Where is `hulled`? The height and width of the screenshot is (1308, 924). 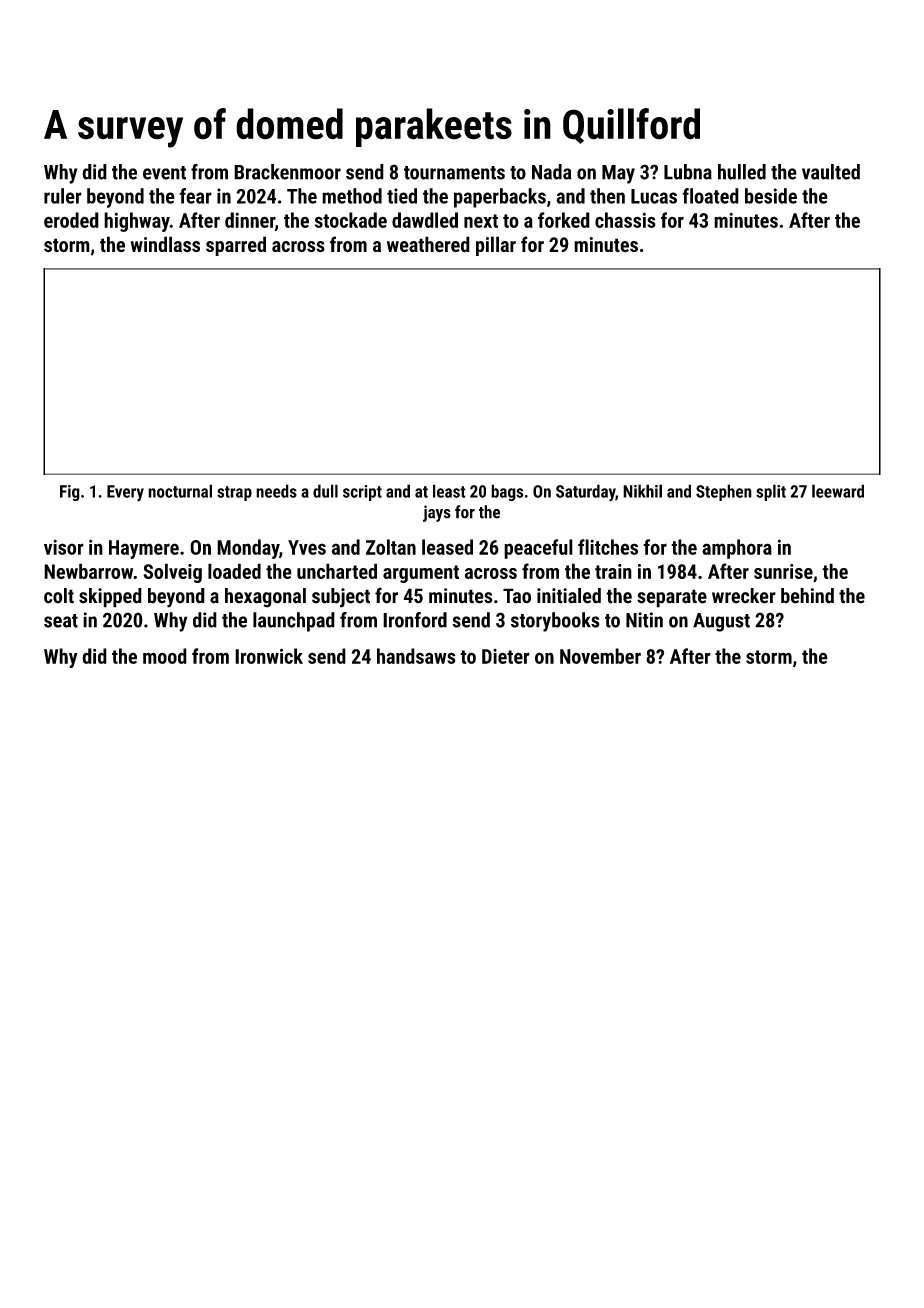
hulled is located at coordinates (742, 172).
